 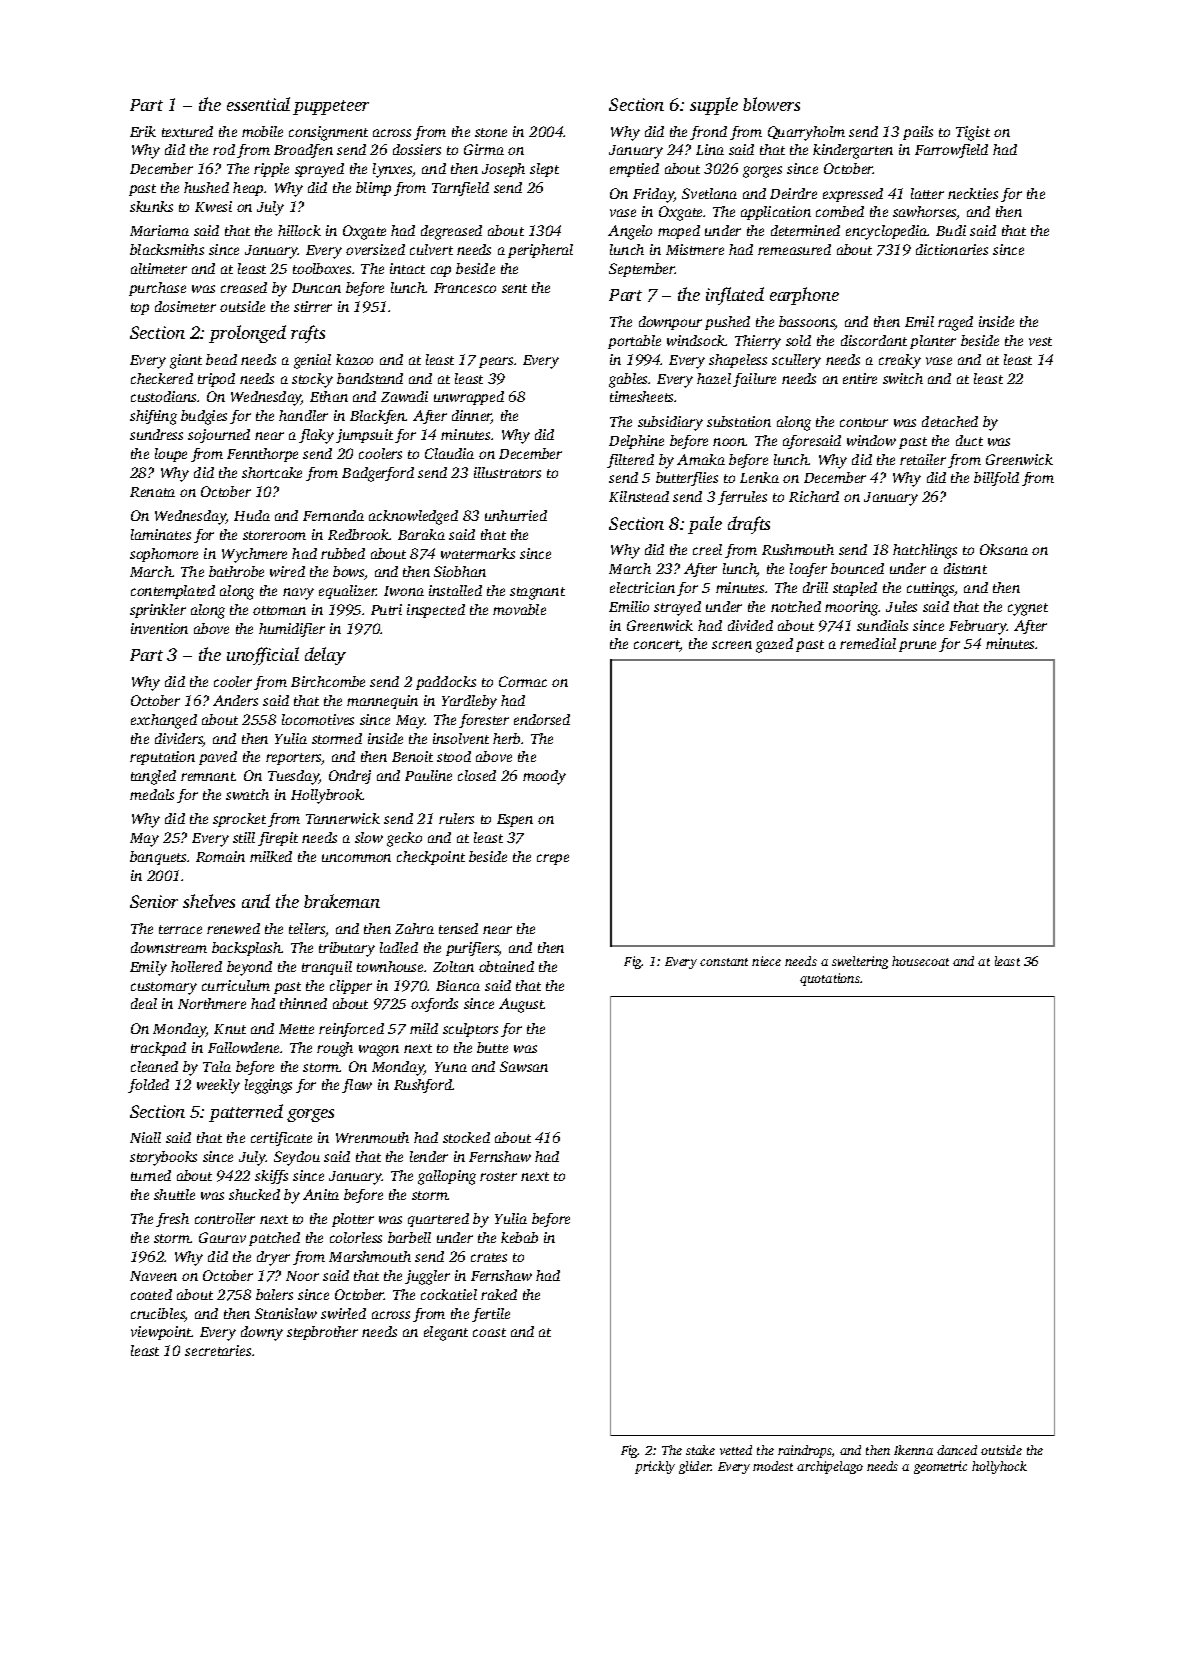 I want to click on stagnant, so click(x=537, y=593).
